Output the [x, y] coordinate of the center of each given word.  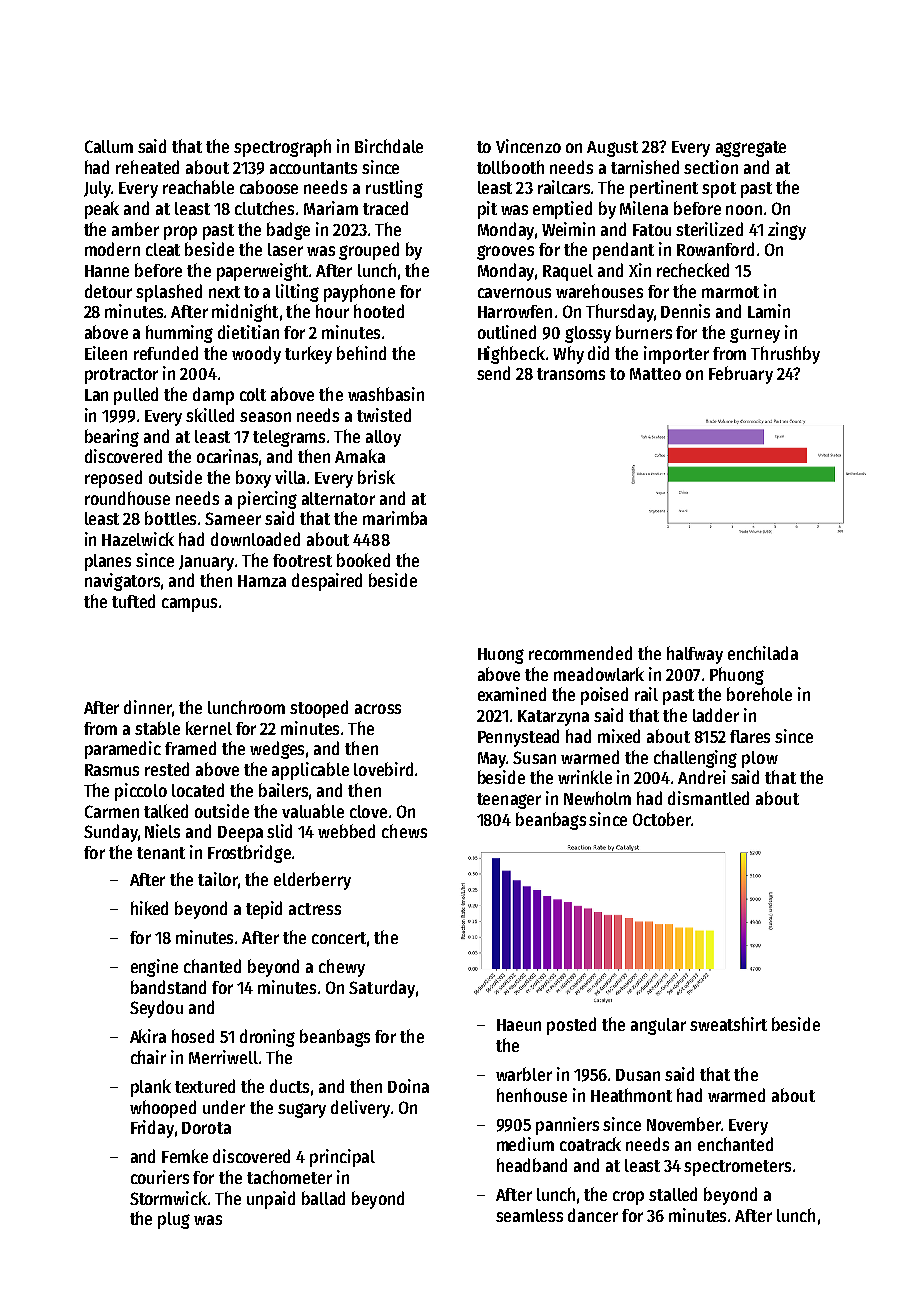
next [224, 292]
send [493, 373]
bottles [170, 518]
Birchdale [389, 146]
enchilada [763, 653]
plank [151, 1088]
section [711, 167]
